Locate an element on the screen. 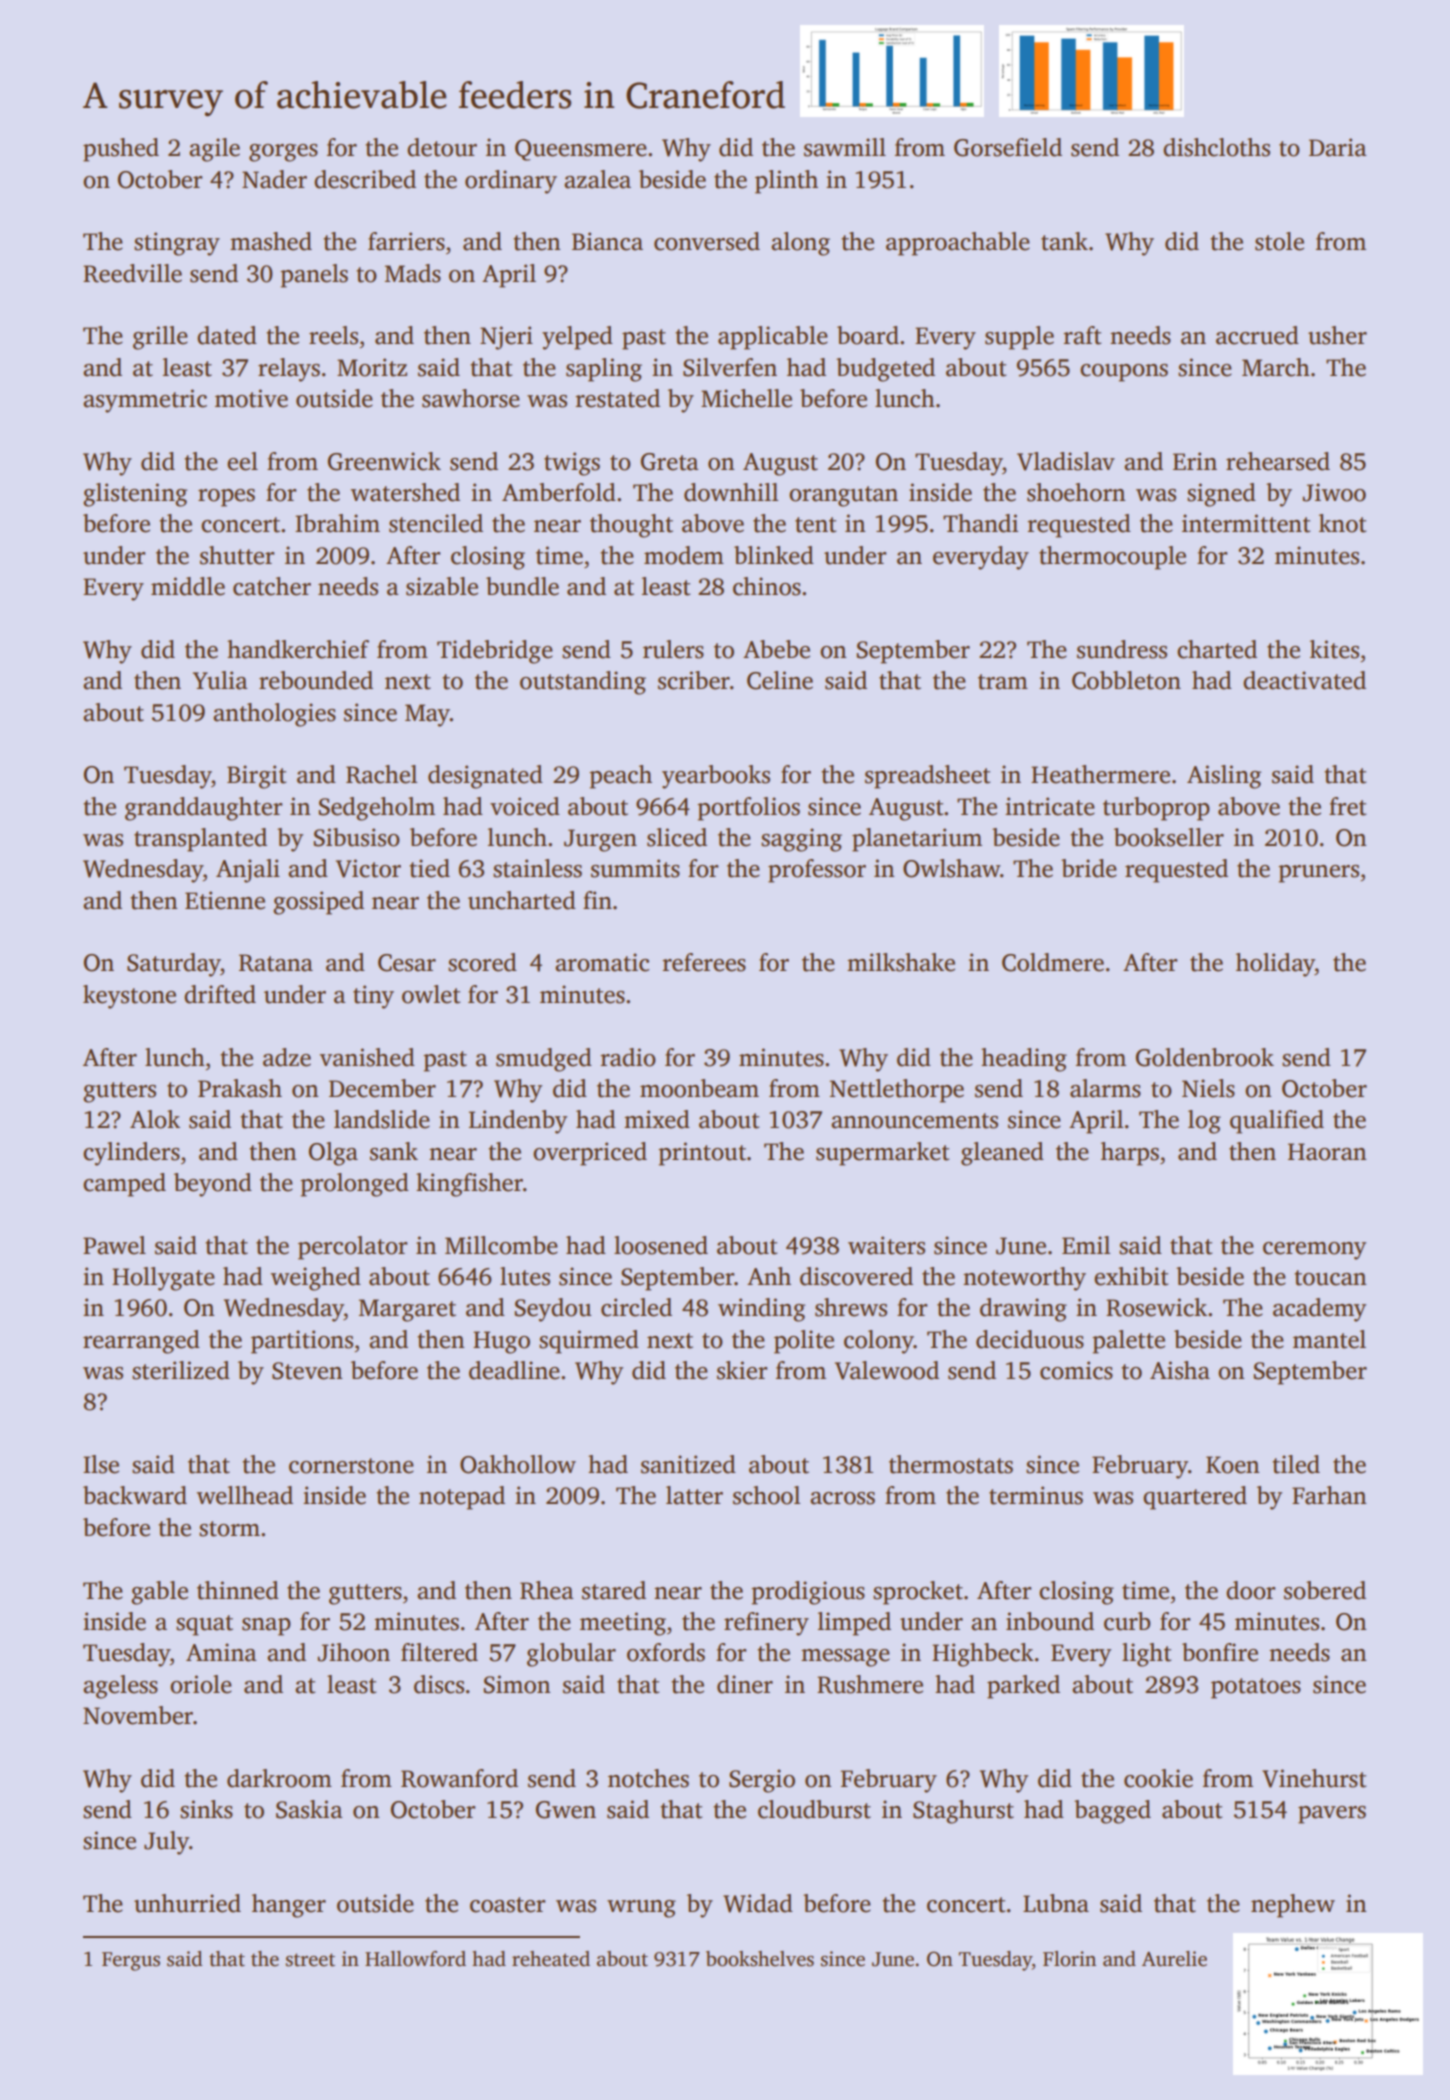 The width and height of the screenshot is (1450, 2100). Gorsefield is located at coordinates (1008, 147).
